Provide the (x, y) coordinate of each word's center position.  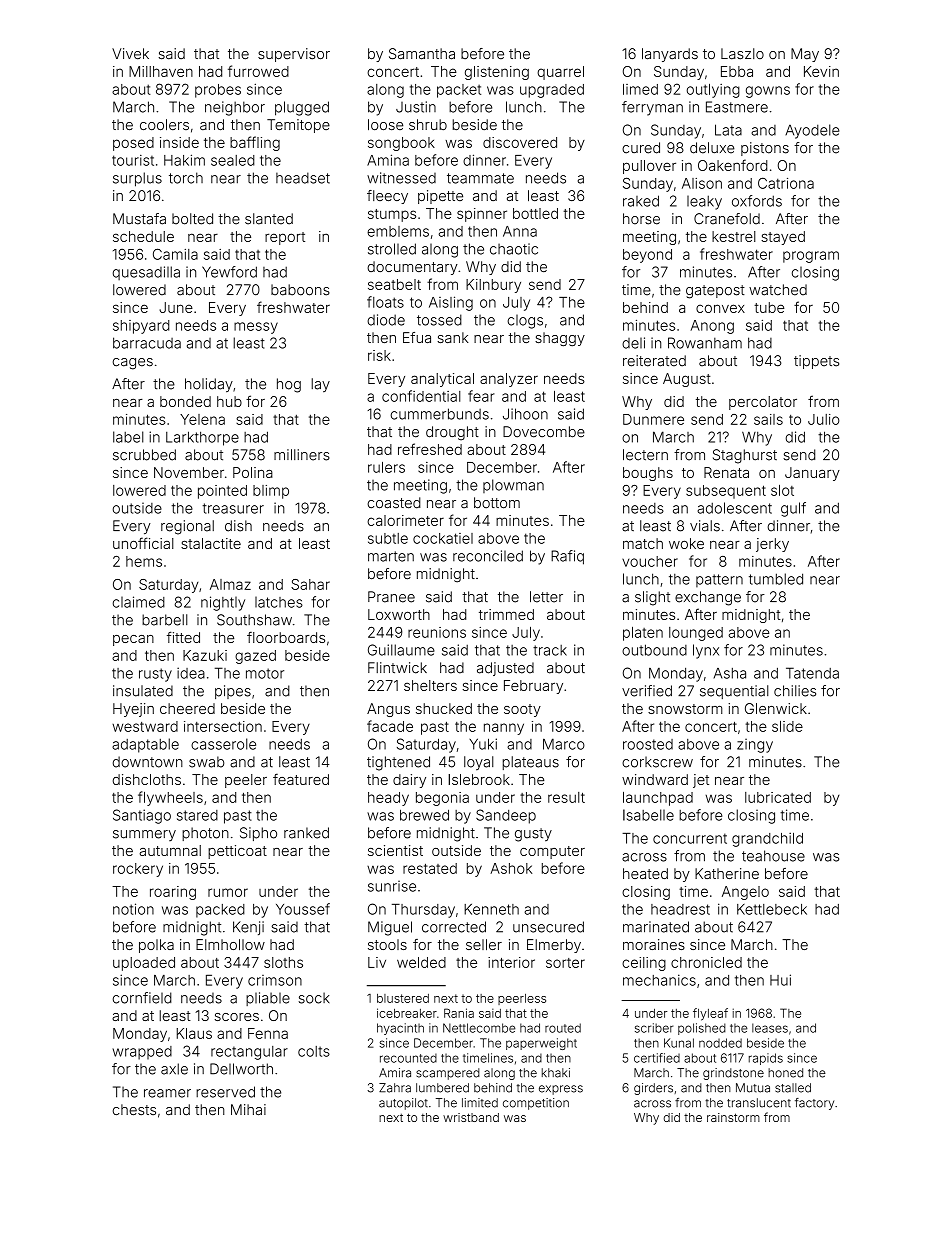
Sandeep (506, 816)
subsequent (726, 492)
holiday (209, 385)
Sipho (258, 834)
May (805, 55)
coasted (394, 503)
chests (134, 1109)
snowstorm (685, 709)
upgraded (552, 91)
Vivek (130, 53)
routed (563, 1028)
